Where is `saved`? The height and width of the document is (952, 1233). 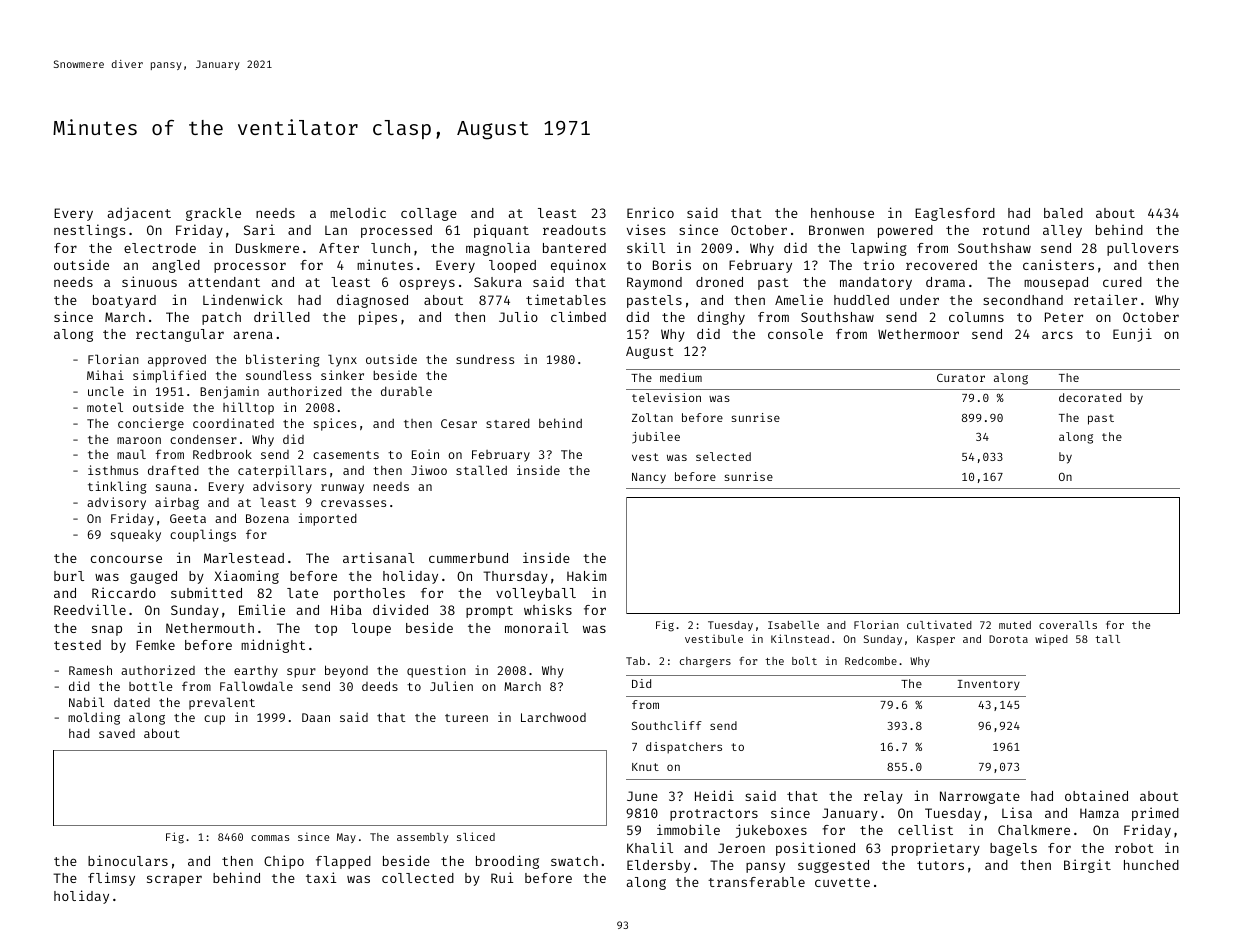 saved is located at coordinates (117, 733).
